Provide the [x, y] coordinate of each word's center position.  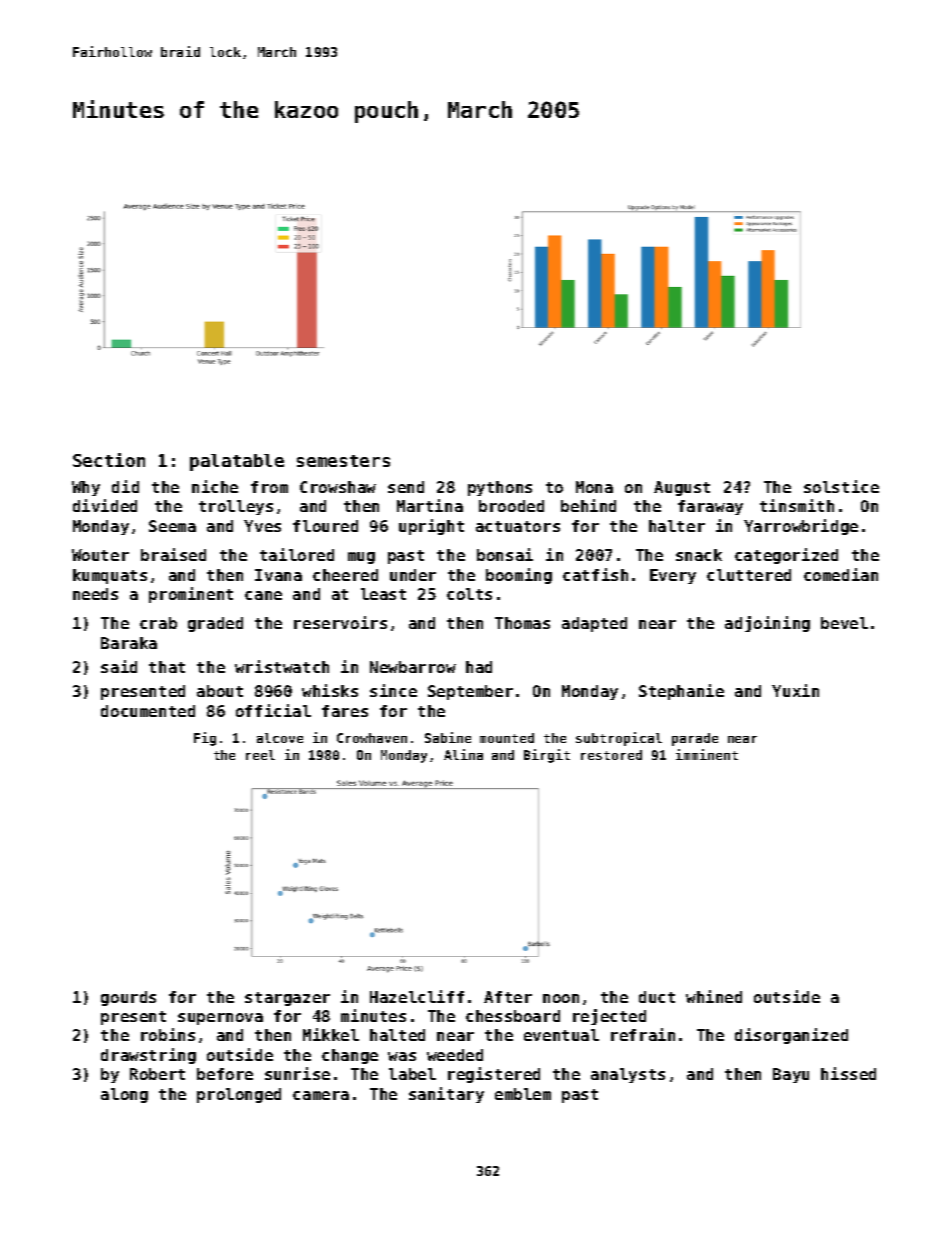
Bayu [791, 1075]
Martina [430, 505]
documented [148, 711]
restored [611, 755]
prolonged [239, 1095]
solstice [841, 486]
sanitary [446, 1095]
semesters [343, 461]
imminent [707, 754]
